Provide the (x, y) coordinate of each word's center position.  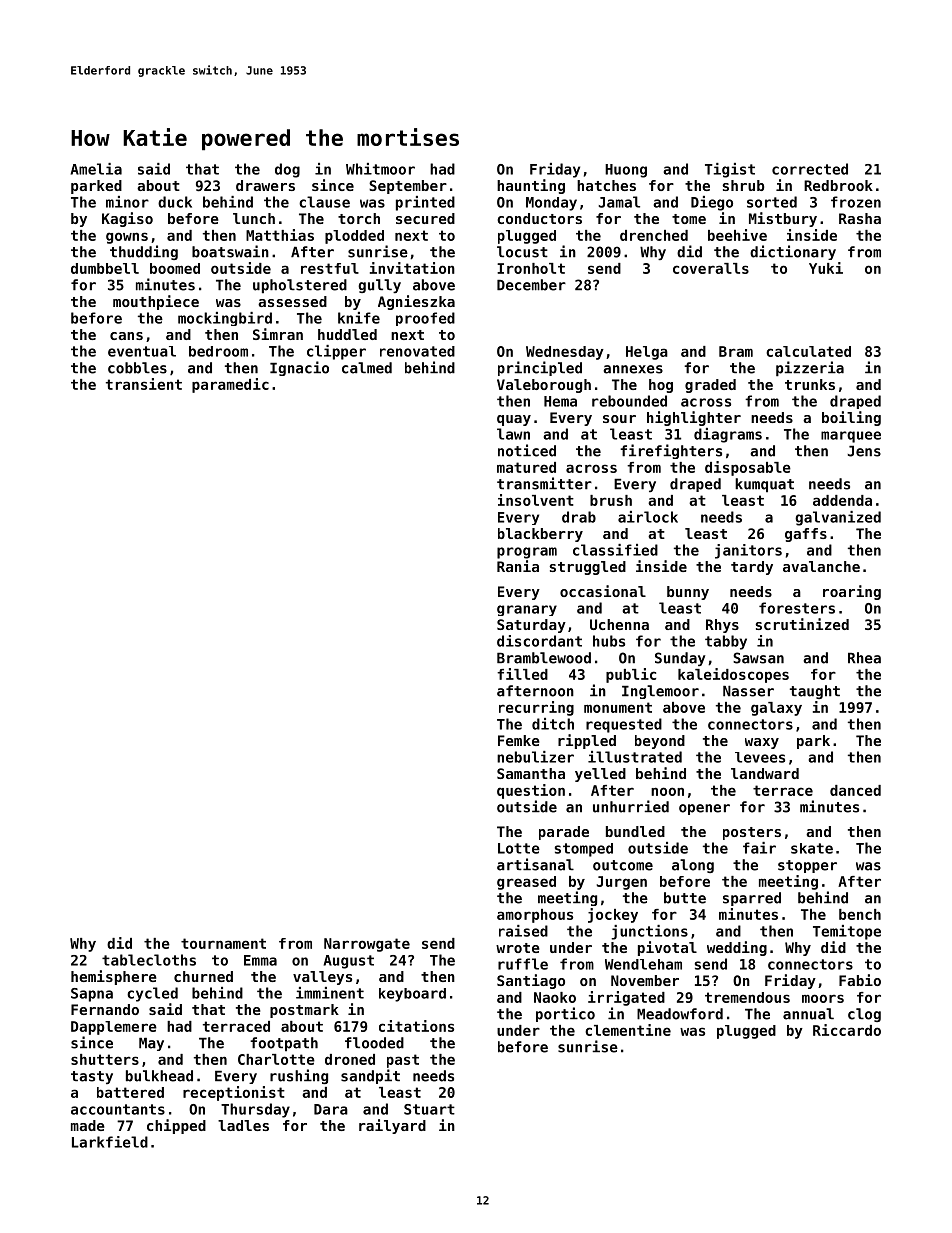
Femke (519, 740)
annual (808, 1014)
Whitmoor (380, 169)
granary (527, 610)
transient (144, 384)
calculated (808, 351)
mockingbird (225, 319)
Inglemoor (660, 692)
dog (287, 170)
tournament (223, 943)
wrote (518, 948)
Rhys (722, 626)
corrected (810, 169)
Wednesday (565, 353)
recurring (536, 708)
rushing (299, 1076)
